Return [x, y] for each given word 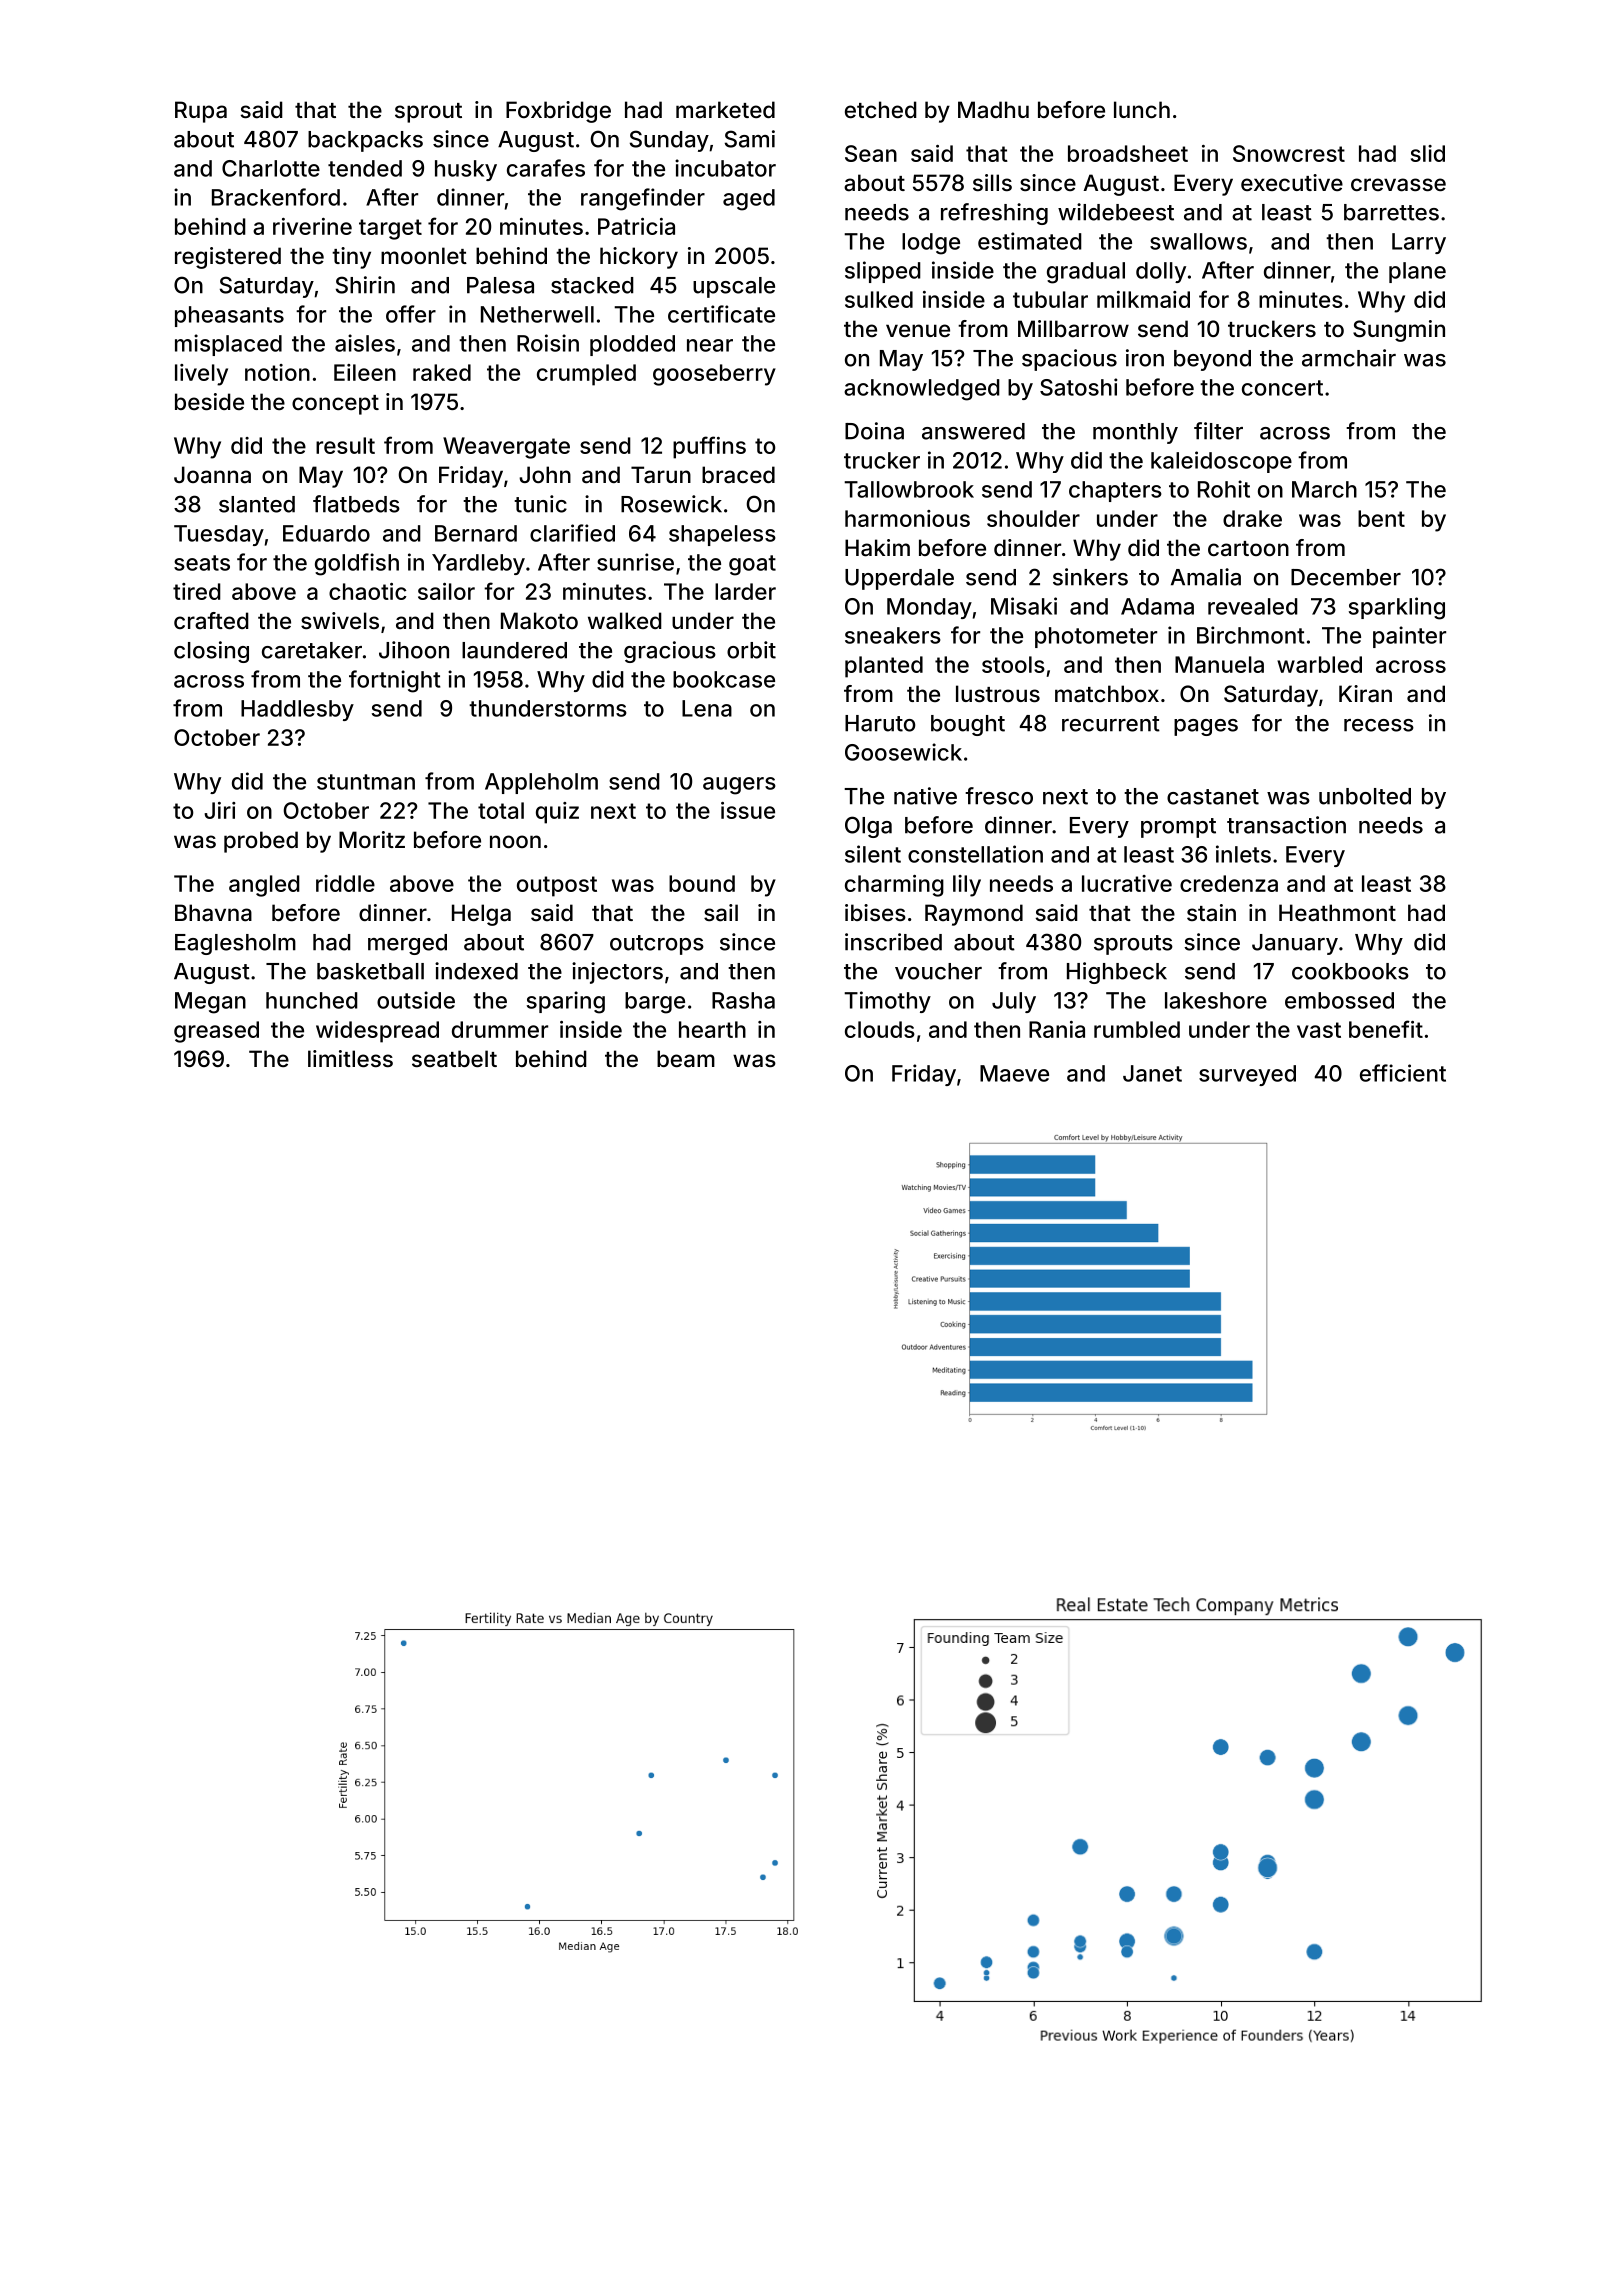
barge [655, 1003]
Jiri [220, 810]
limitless [350, 1058]
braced [738, 475]
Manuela [1219, 664]
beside [209, 401]
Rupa [201, 112]
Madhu [993, 110]
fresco [999, 796]
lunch [1142, 109]
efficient [1403, 1073]
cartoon [1248, 549]
